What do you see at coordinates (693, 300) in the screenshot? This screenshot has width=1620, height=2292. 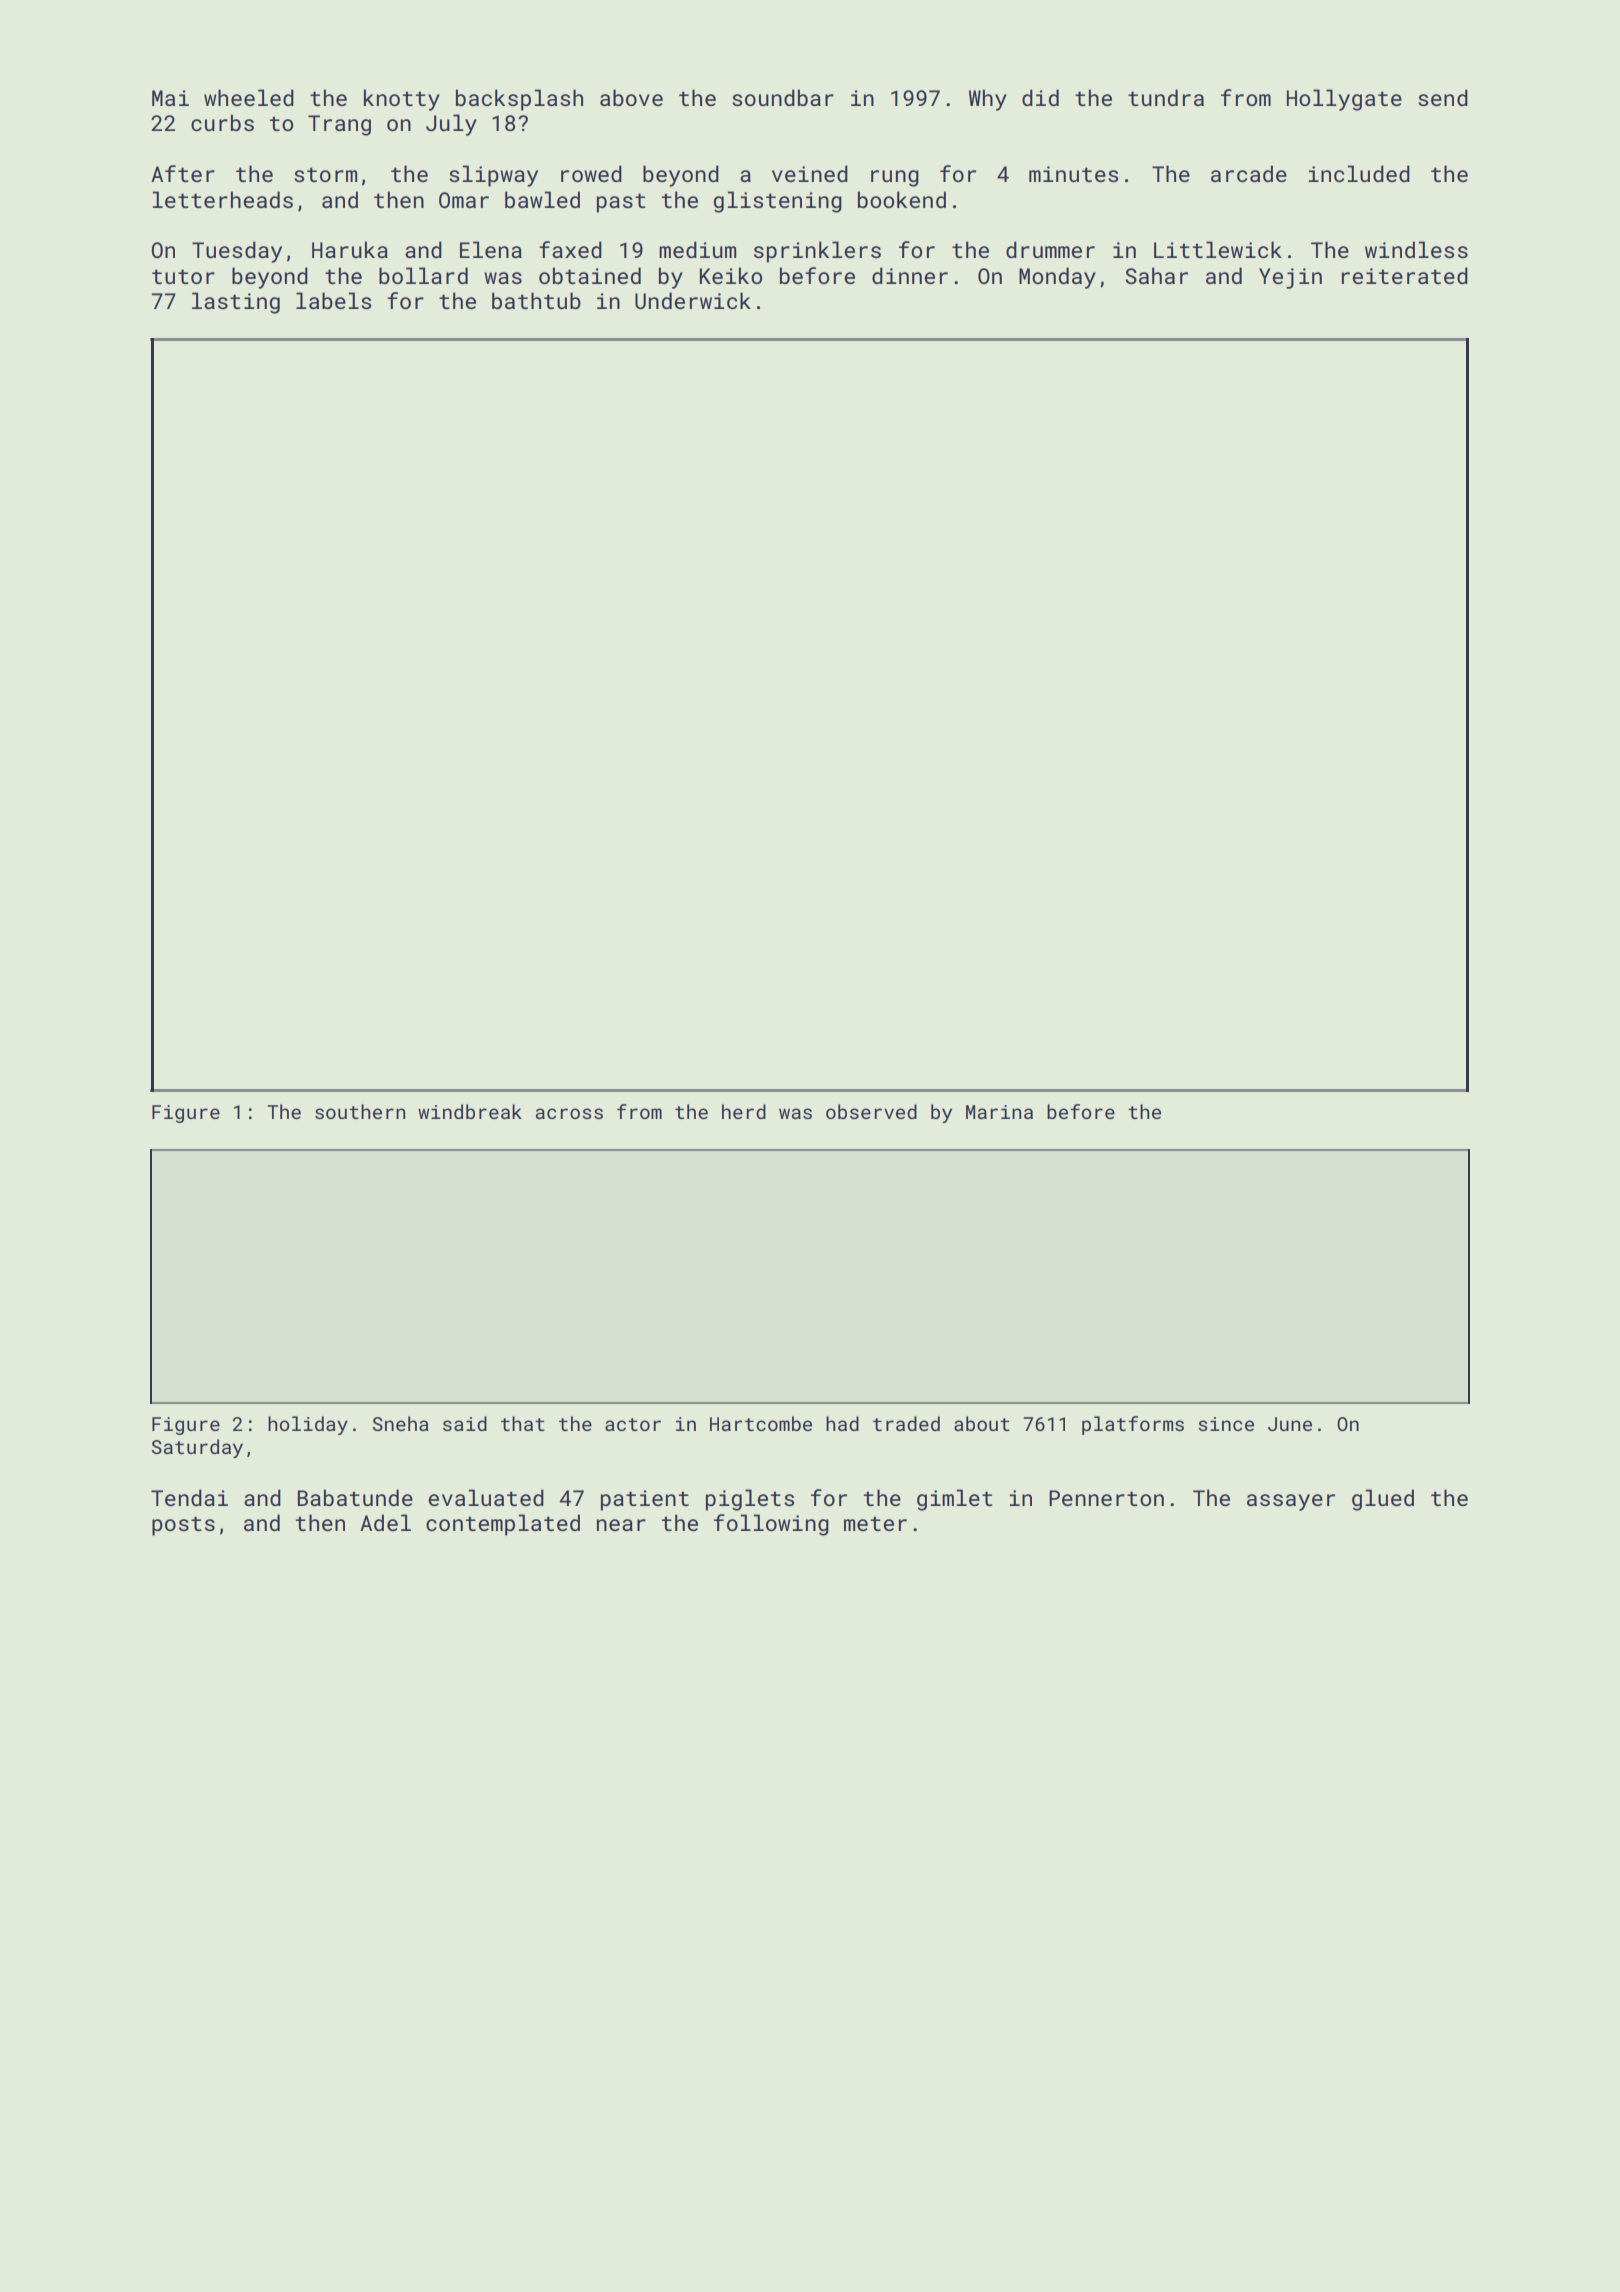 I see `Underwick` at bounding box center [693, 300].
